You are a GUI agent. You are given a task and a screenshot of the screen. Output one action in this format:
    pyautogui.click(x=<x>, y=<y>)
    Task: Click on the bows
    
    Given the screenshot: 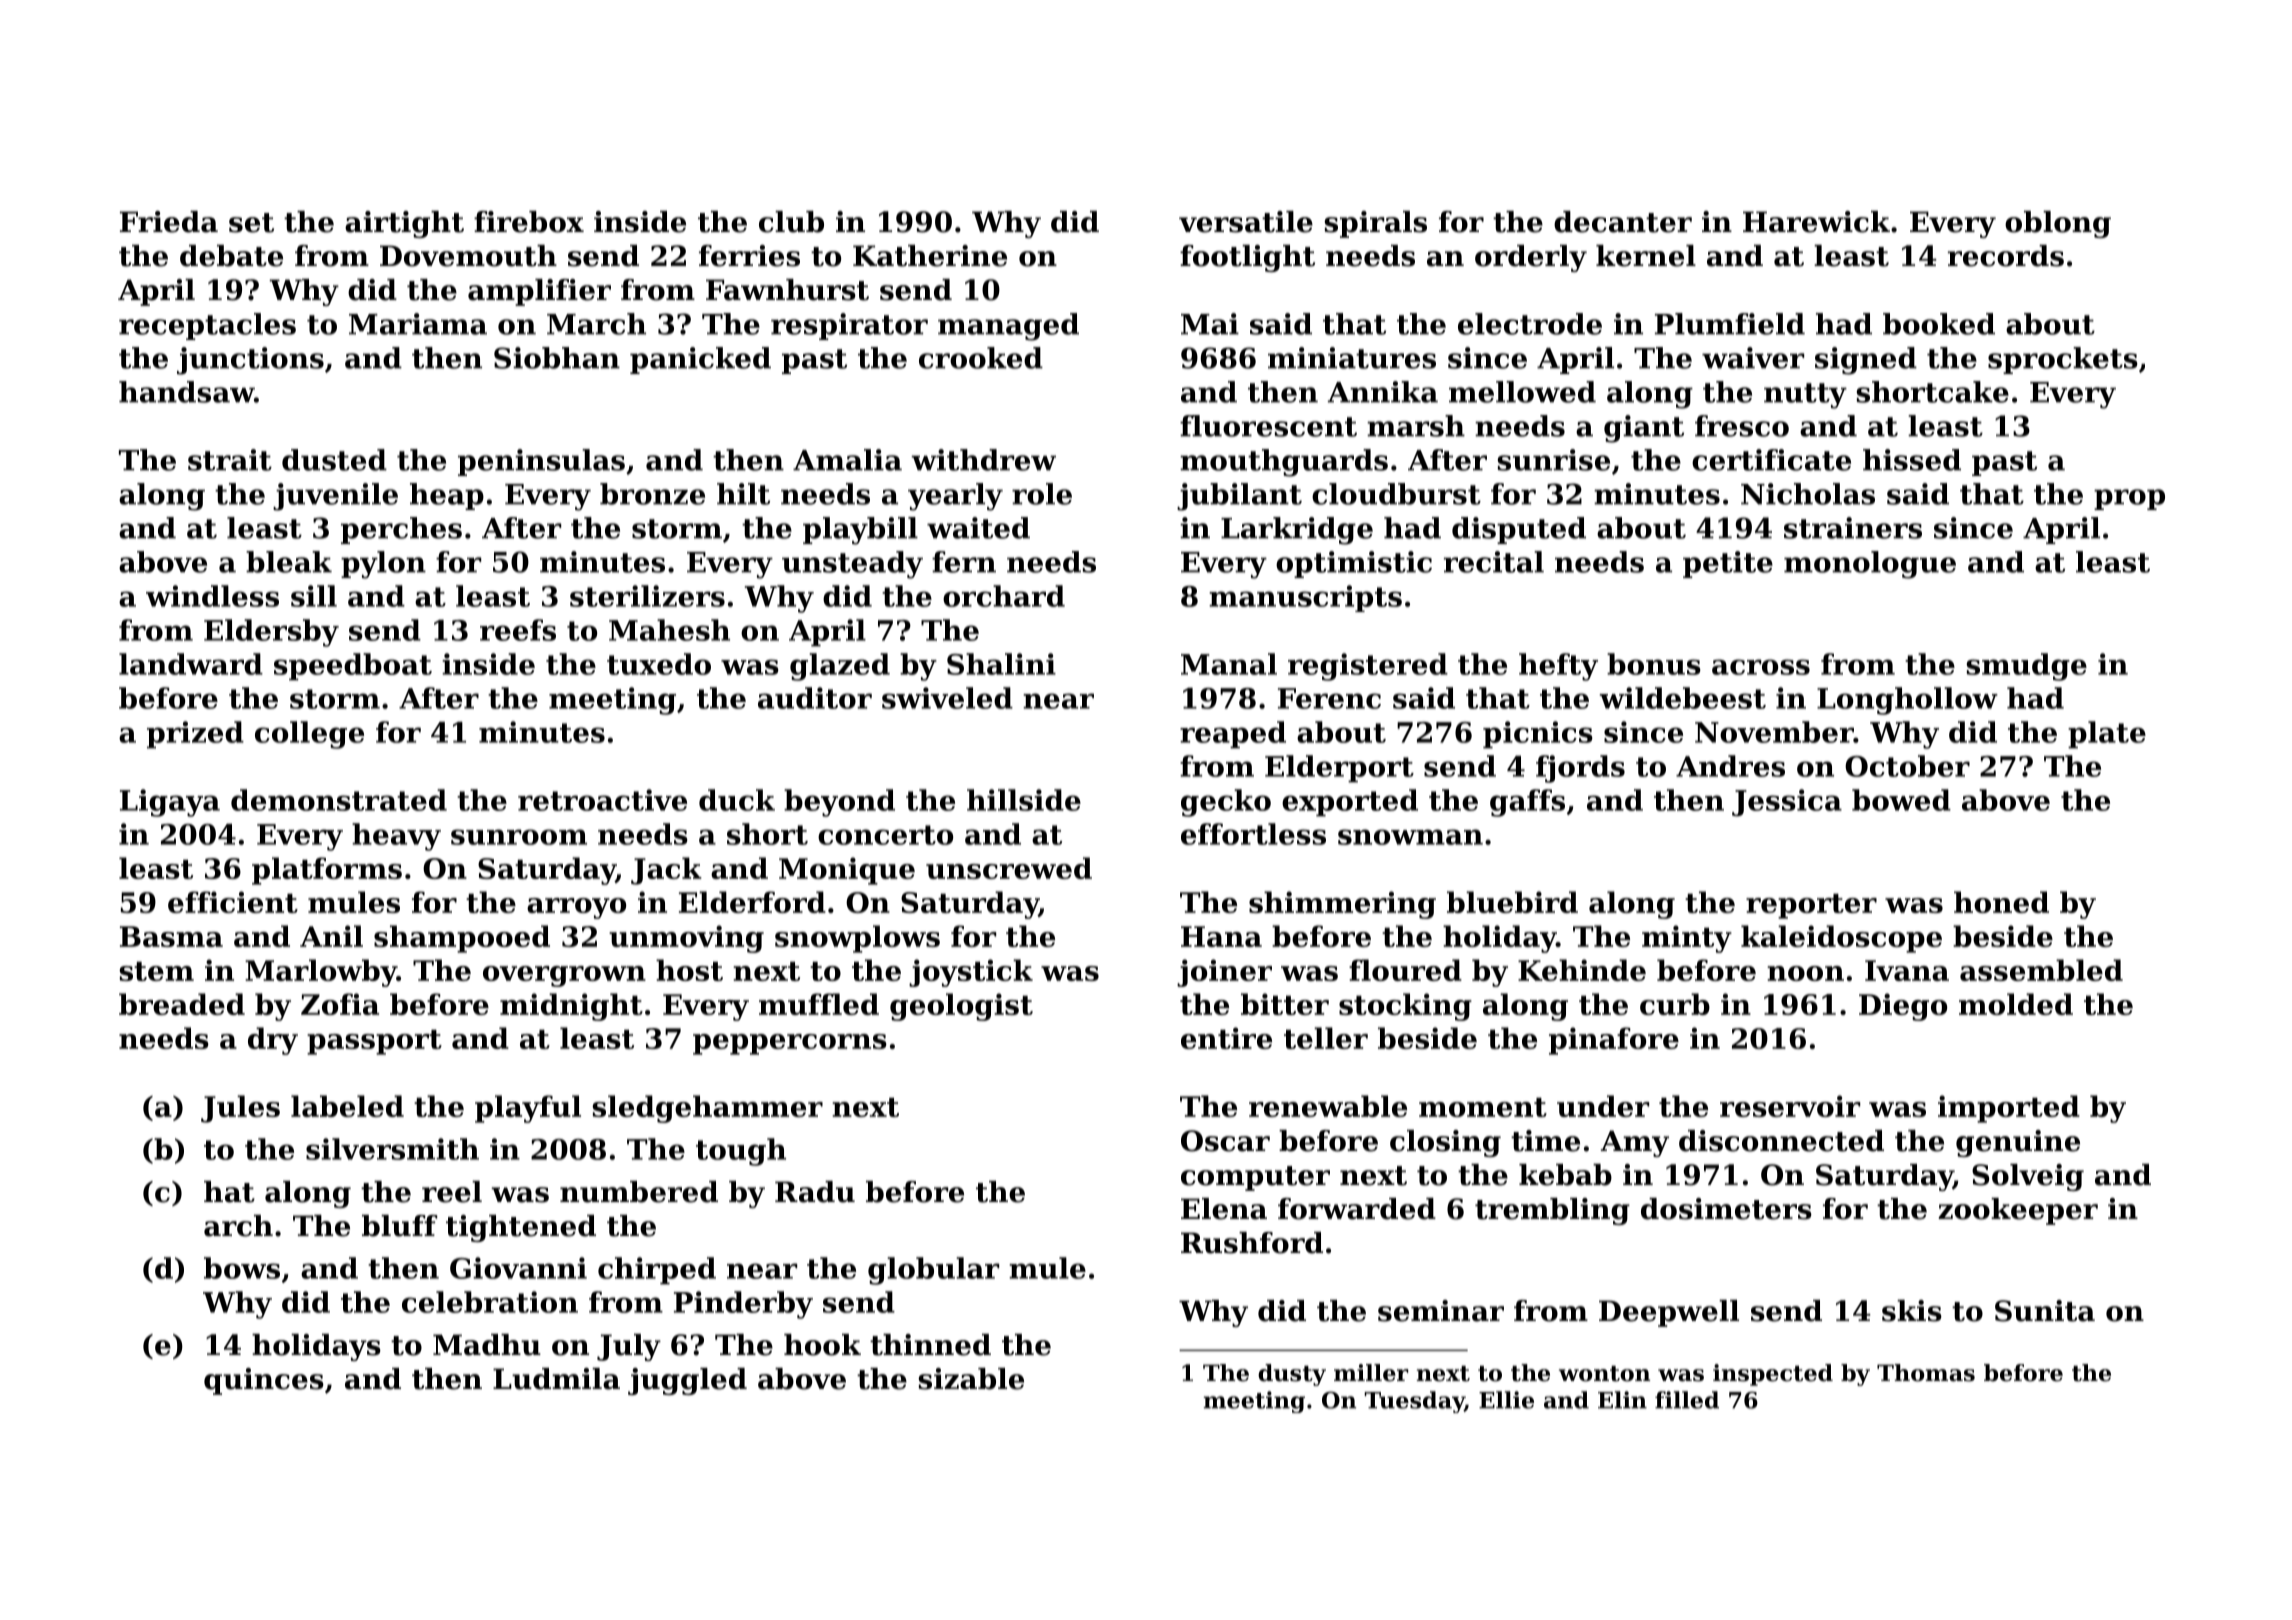 What is the action you would take?
    pyautogui.click(x=242, y=1268)
